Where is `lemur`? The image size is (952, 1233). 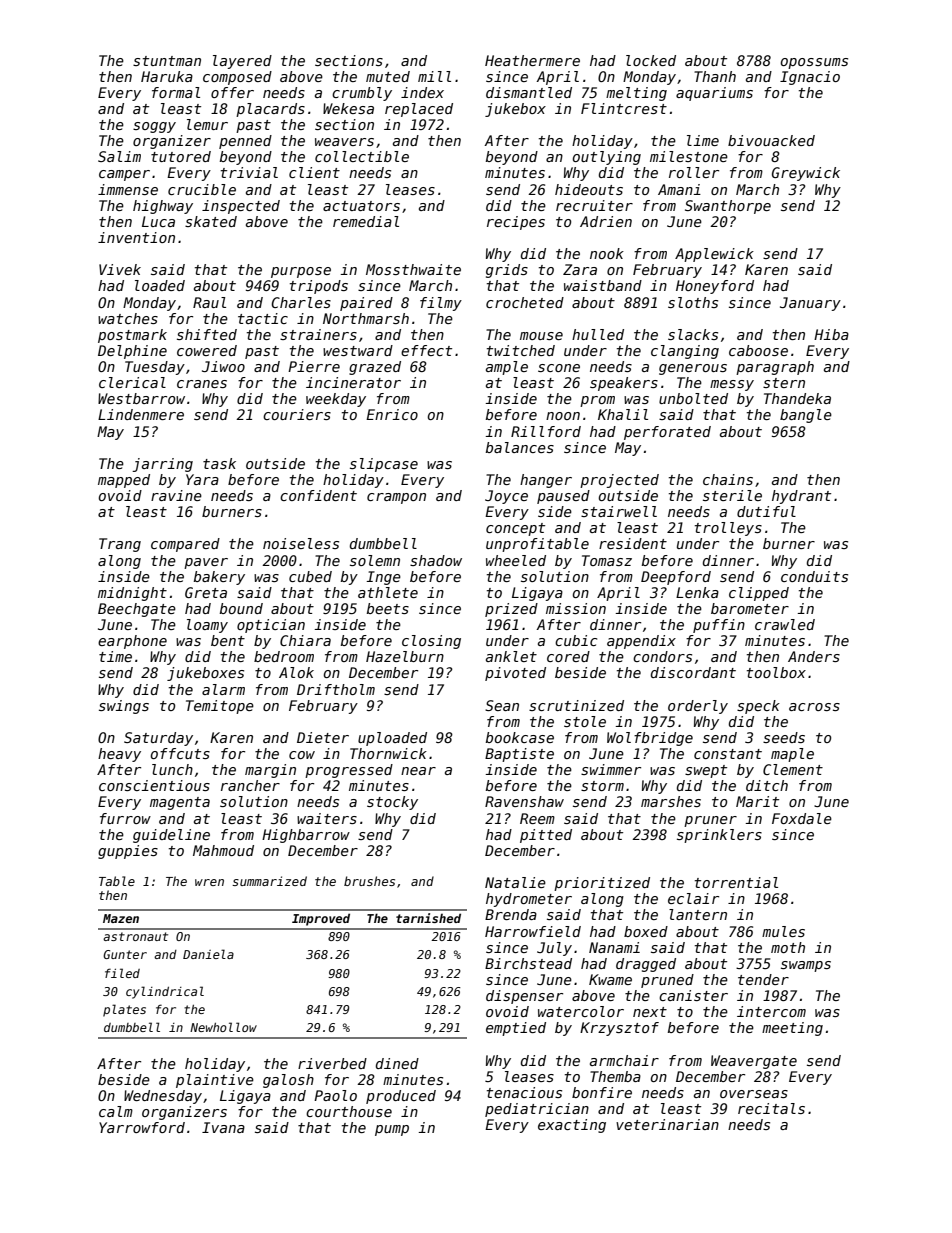
lemur is located at coordinates (207, 124).
